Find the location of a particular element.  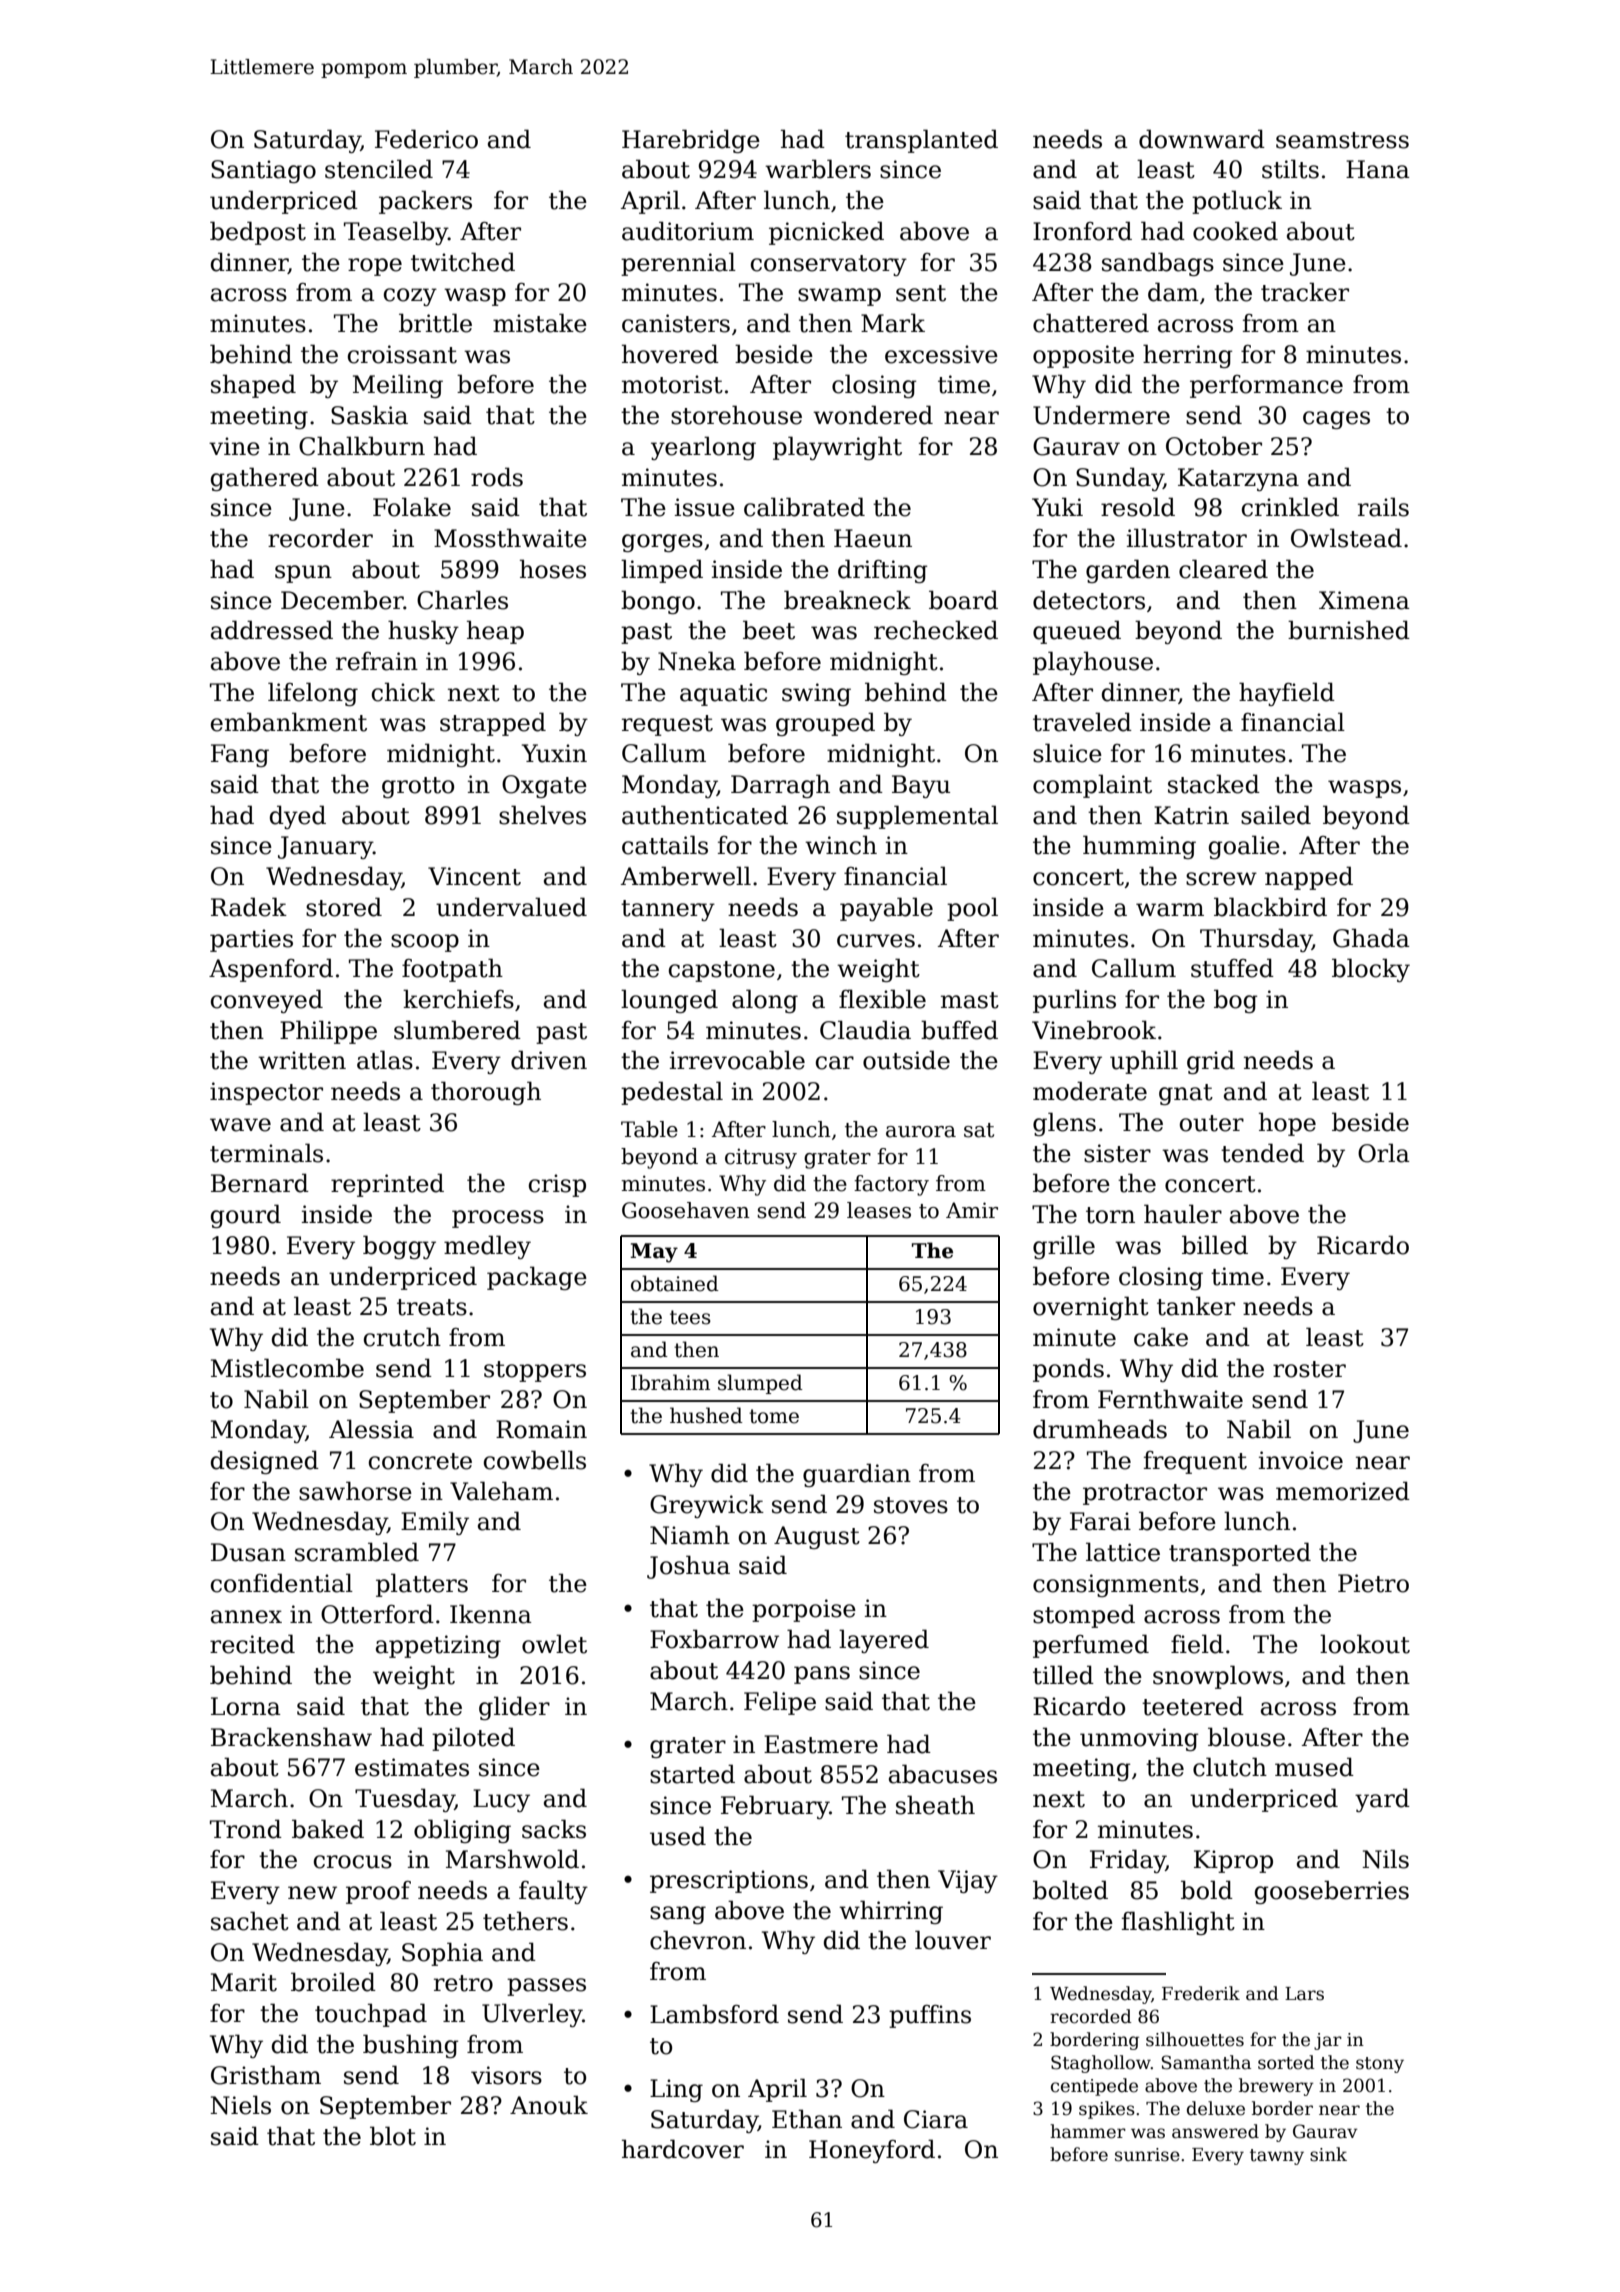

louver is located at coordinates (953, 1940).
